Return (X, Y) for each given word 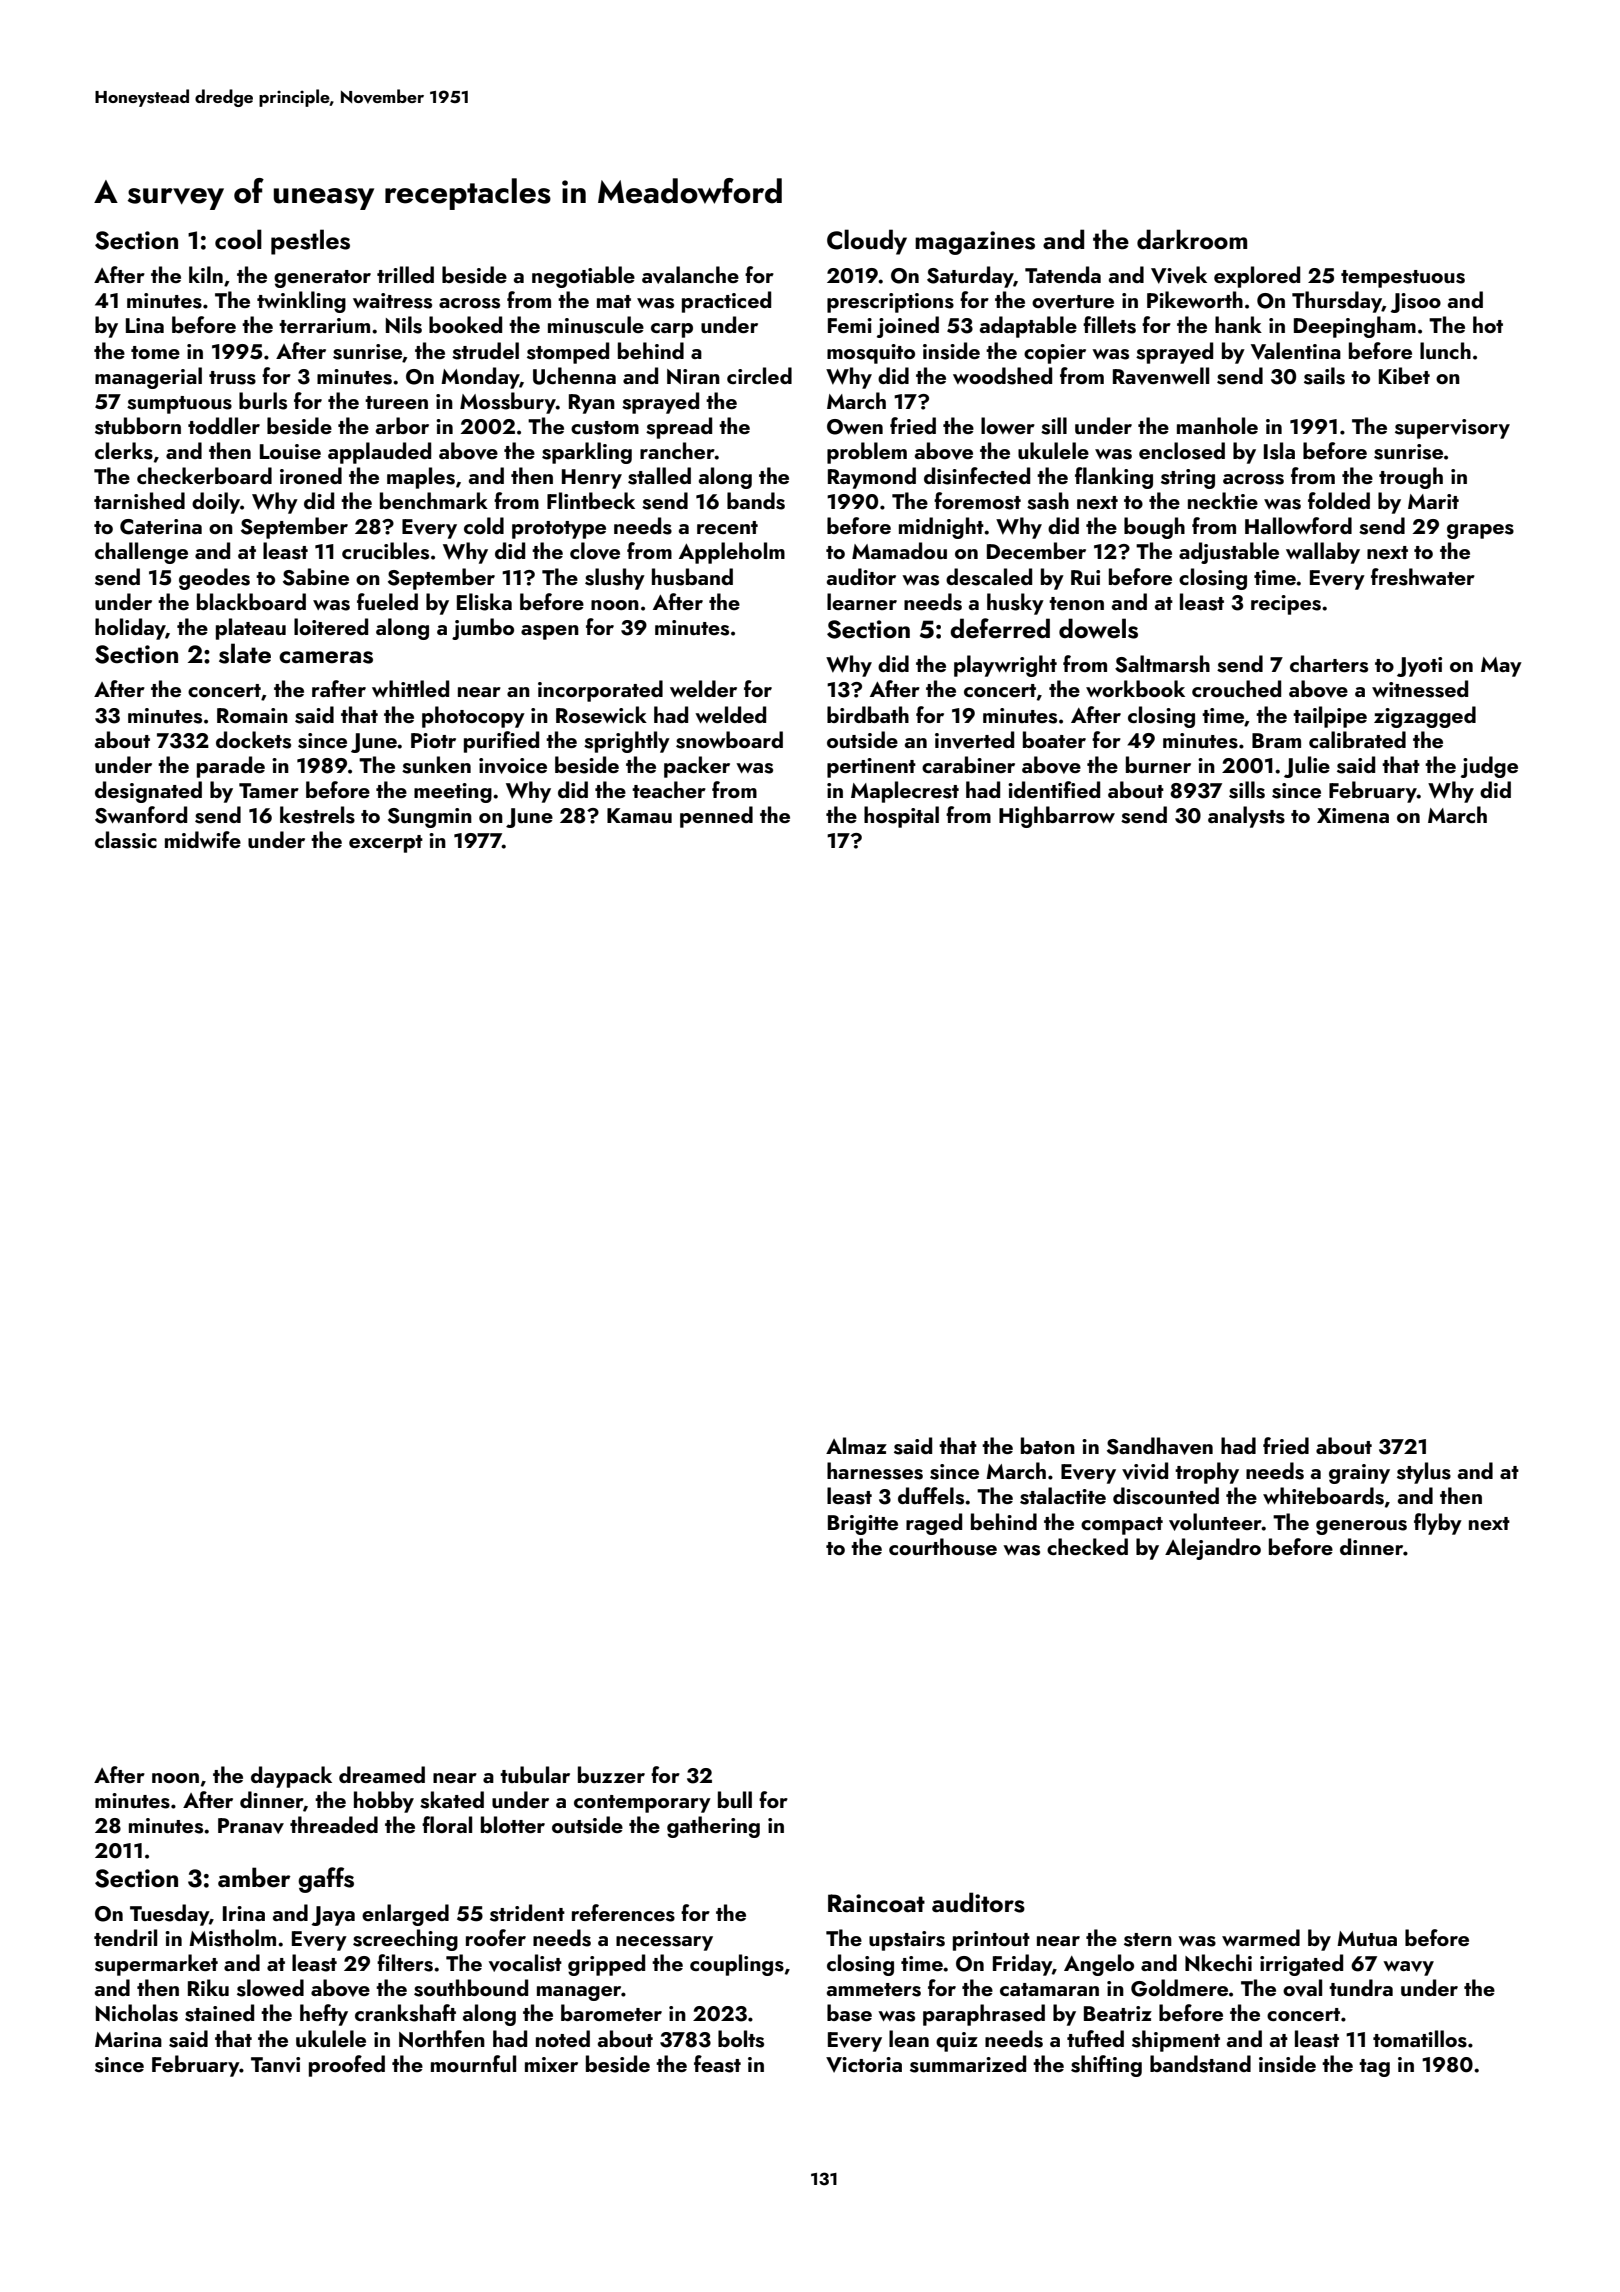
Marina (128, 2039)
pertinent (871, 768)
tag (1374, 2068)
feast (717, 2064)
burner (1158, 764)
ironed (311, 475)
